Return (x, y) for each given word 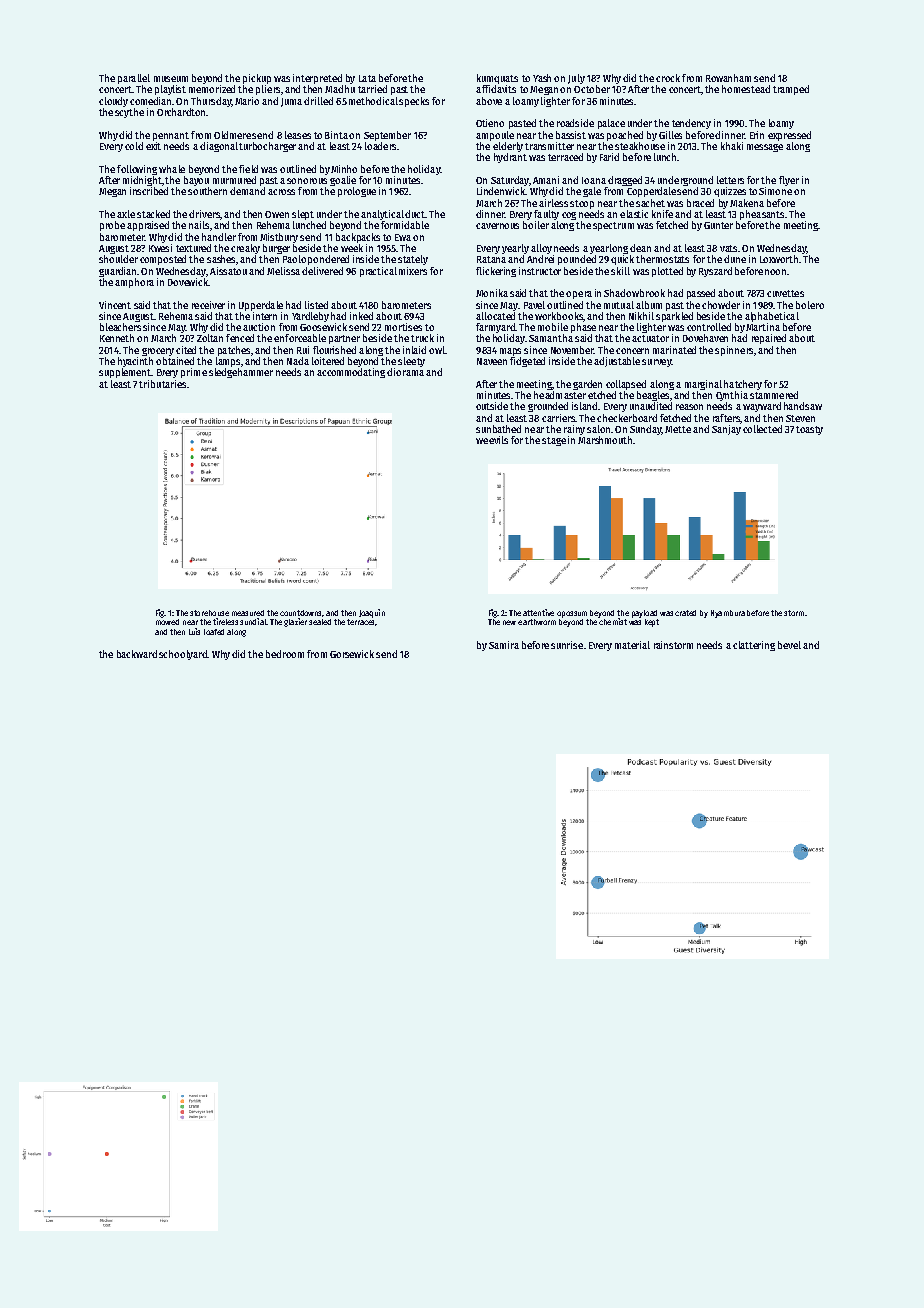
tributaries (162, 384)
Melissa (283, 271)
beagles (653, 396)
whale (172, 169)
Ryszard (715, 272)
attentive (538, 612)
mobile (553, 327)
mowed (167, 622)
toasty (809, 430)
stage (554, 441)
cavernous (497, 226)
